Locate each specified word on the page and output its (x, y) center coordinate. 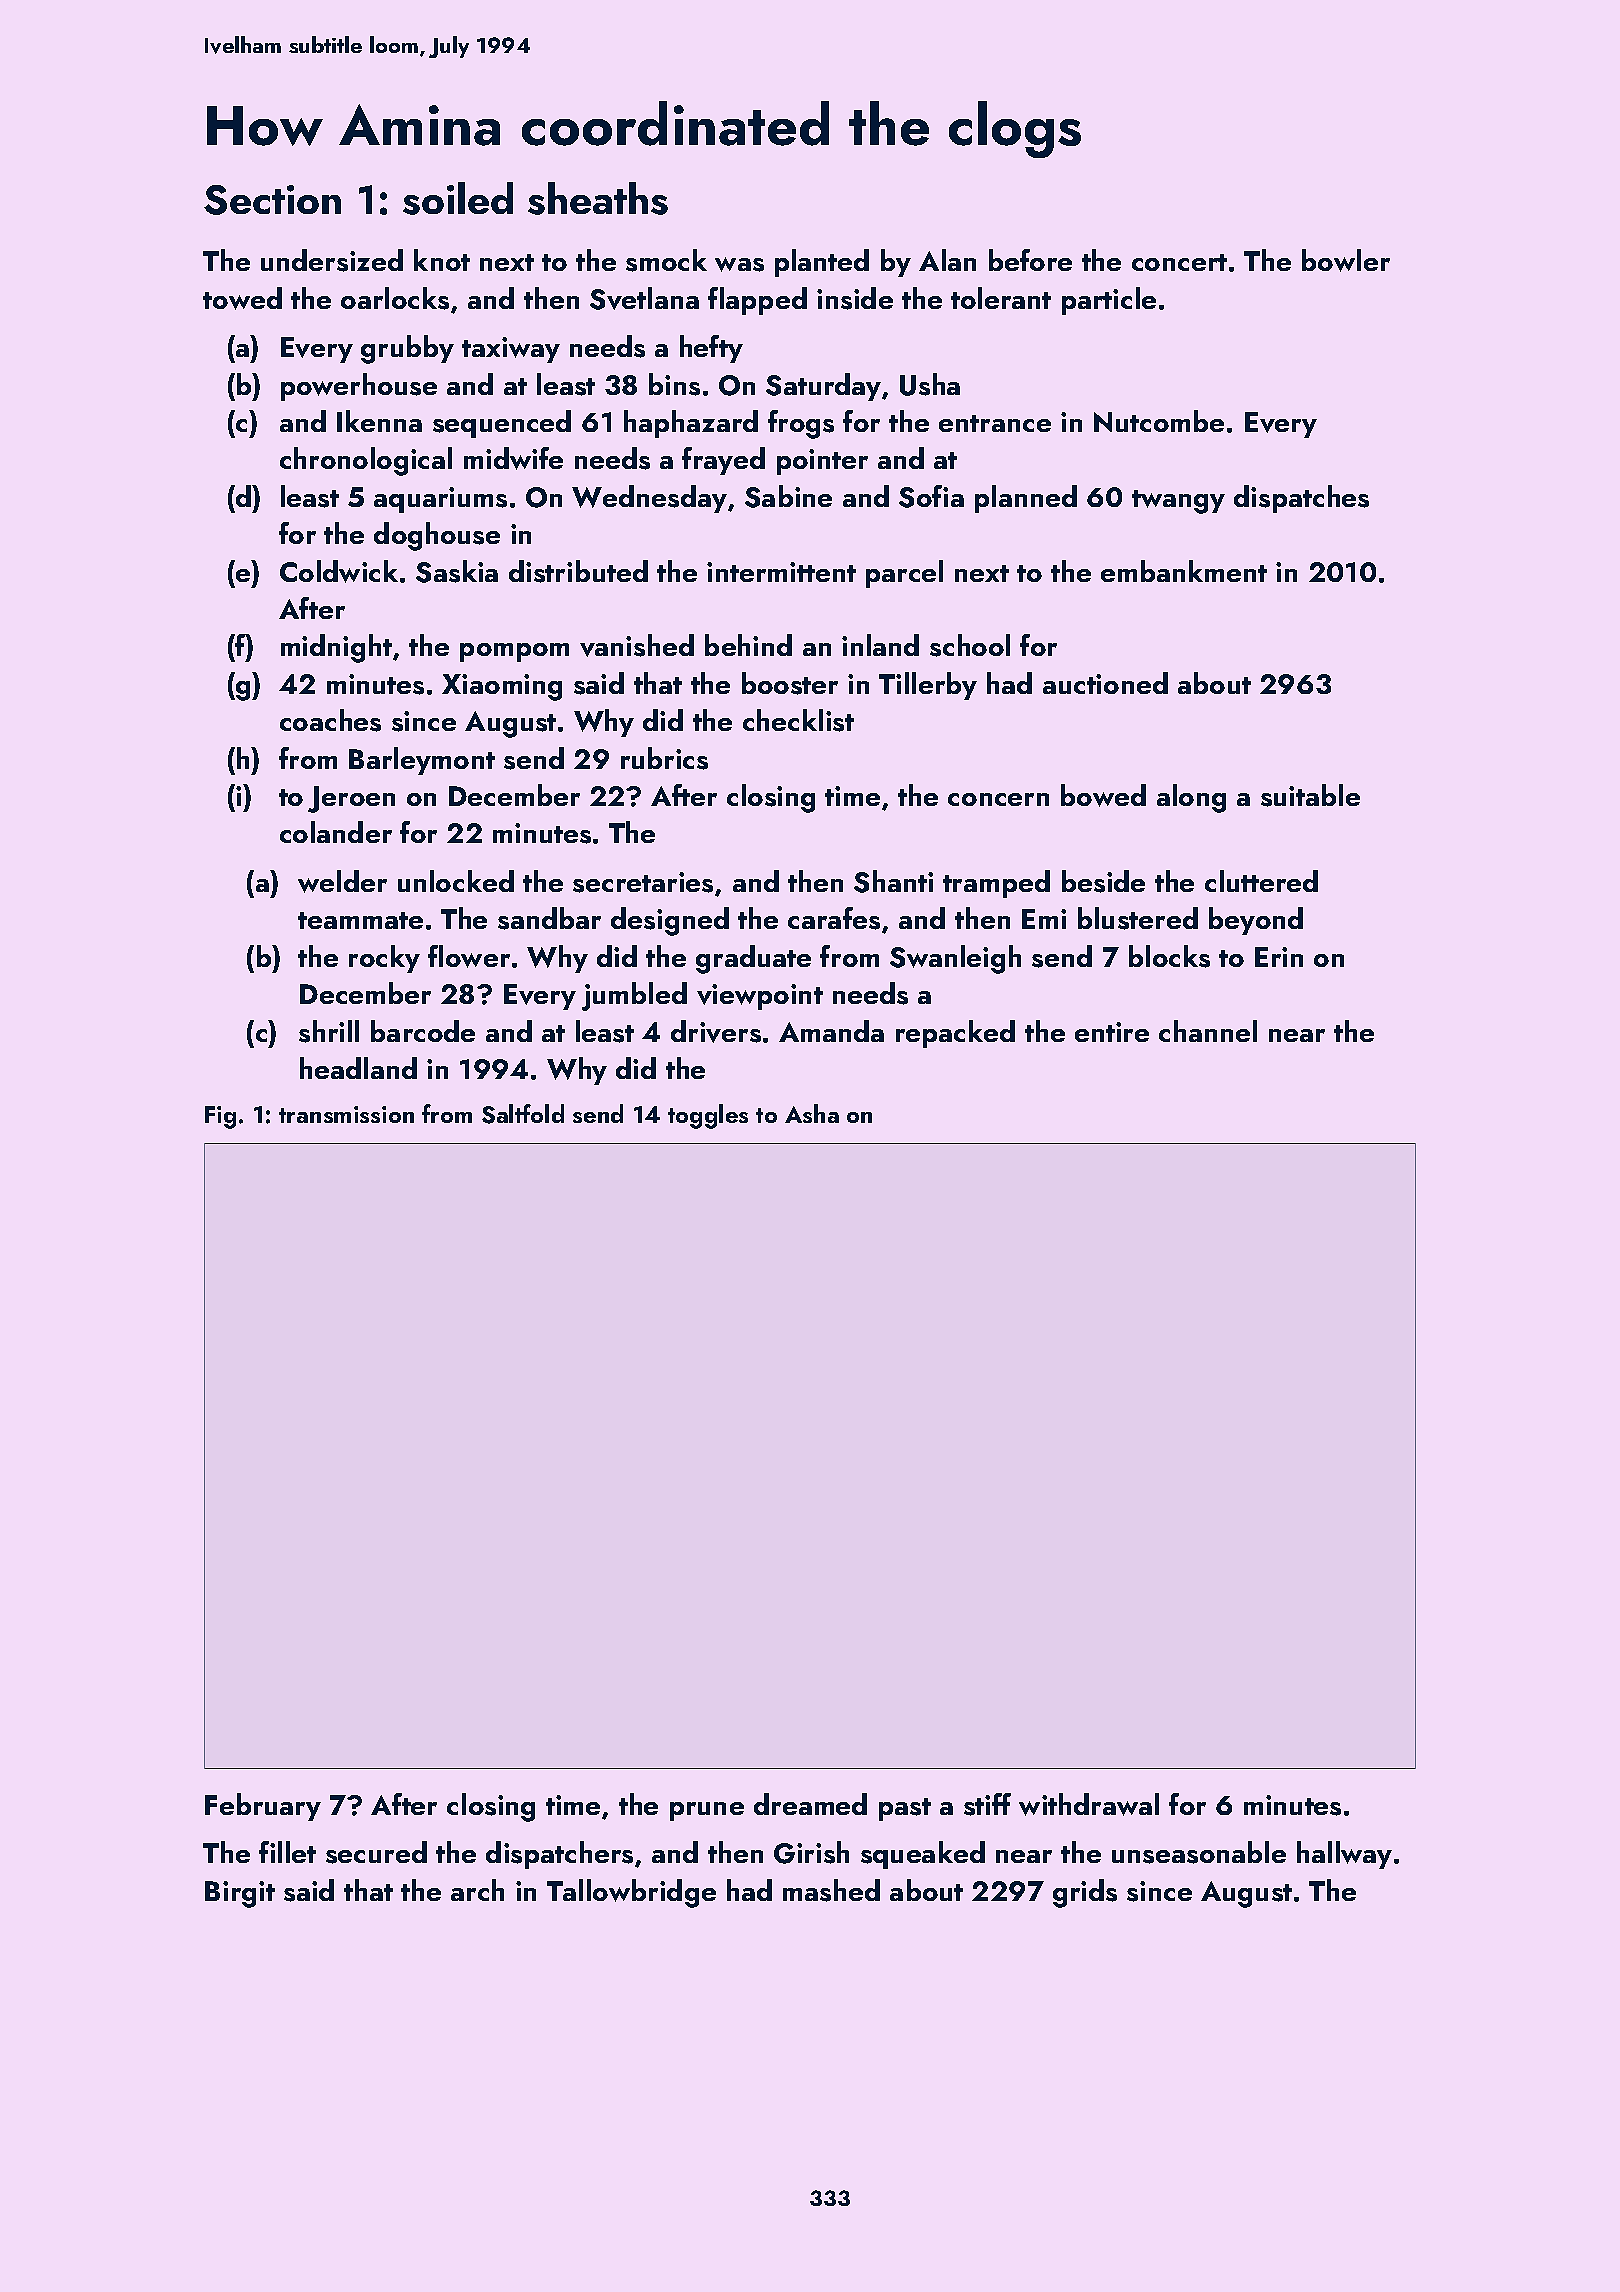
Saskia (457, 571)
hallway (1344, 1855)
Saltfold (523, 1114)
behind (748, 645)
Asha (812, 1113)
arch (477, 1890)
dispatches (1301, 499)
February (263, 1807)
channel (1208, 1031)
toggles (708, 1116)
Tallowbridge (631, 1893)
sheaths (598, 198)
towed (242, 298)
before (1030, 260)
